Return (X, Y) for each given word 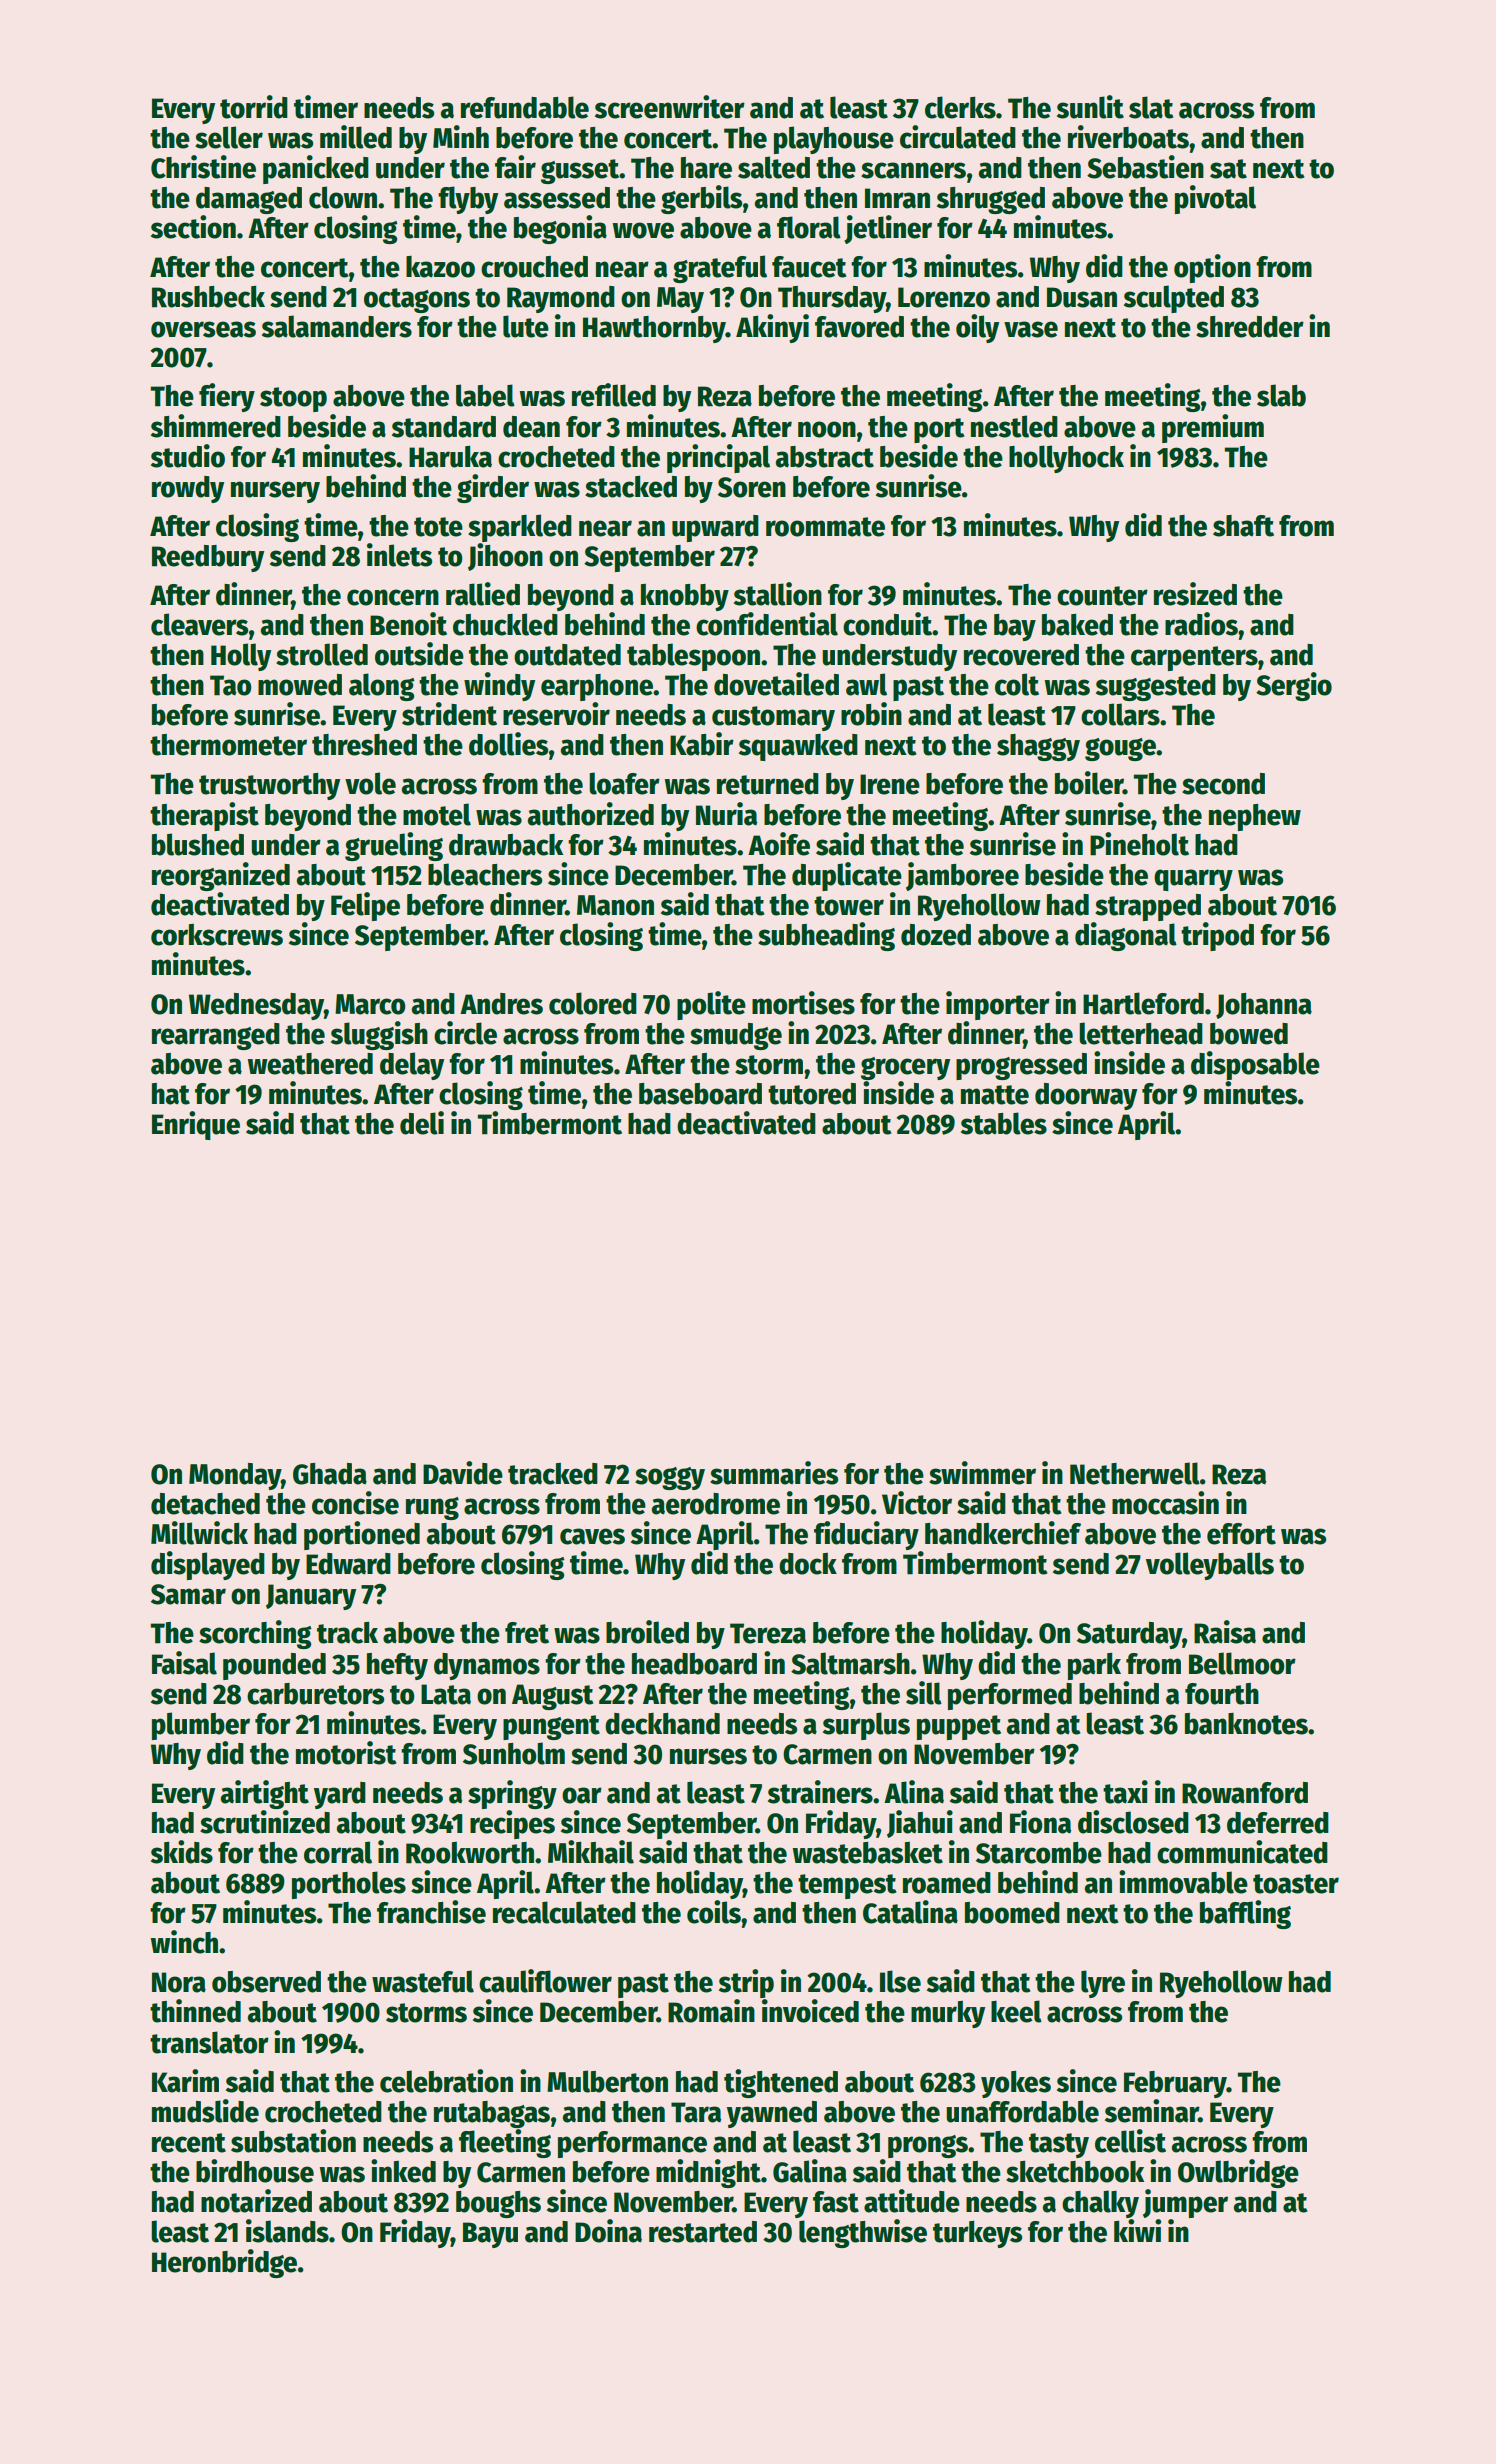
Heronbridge (224, 2263)
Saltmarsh (850, 1663)
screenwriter (670, 107)
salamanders (337, 326)
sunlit (1090, 107)
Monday (235, 1476)
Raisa (1225, 1632)
